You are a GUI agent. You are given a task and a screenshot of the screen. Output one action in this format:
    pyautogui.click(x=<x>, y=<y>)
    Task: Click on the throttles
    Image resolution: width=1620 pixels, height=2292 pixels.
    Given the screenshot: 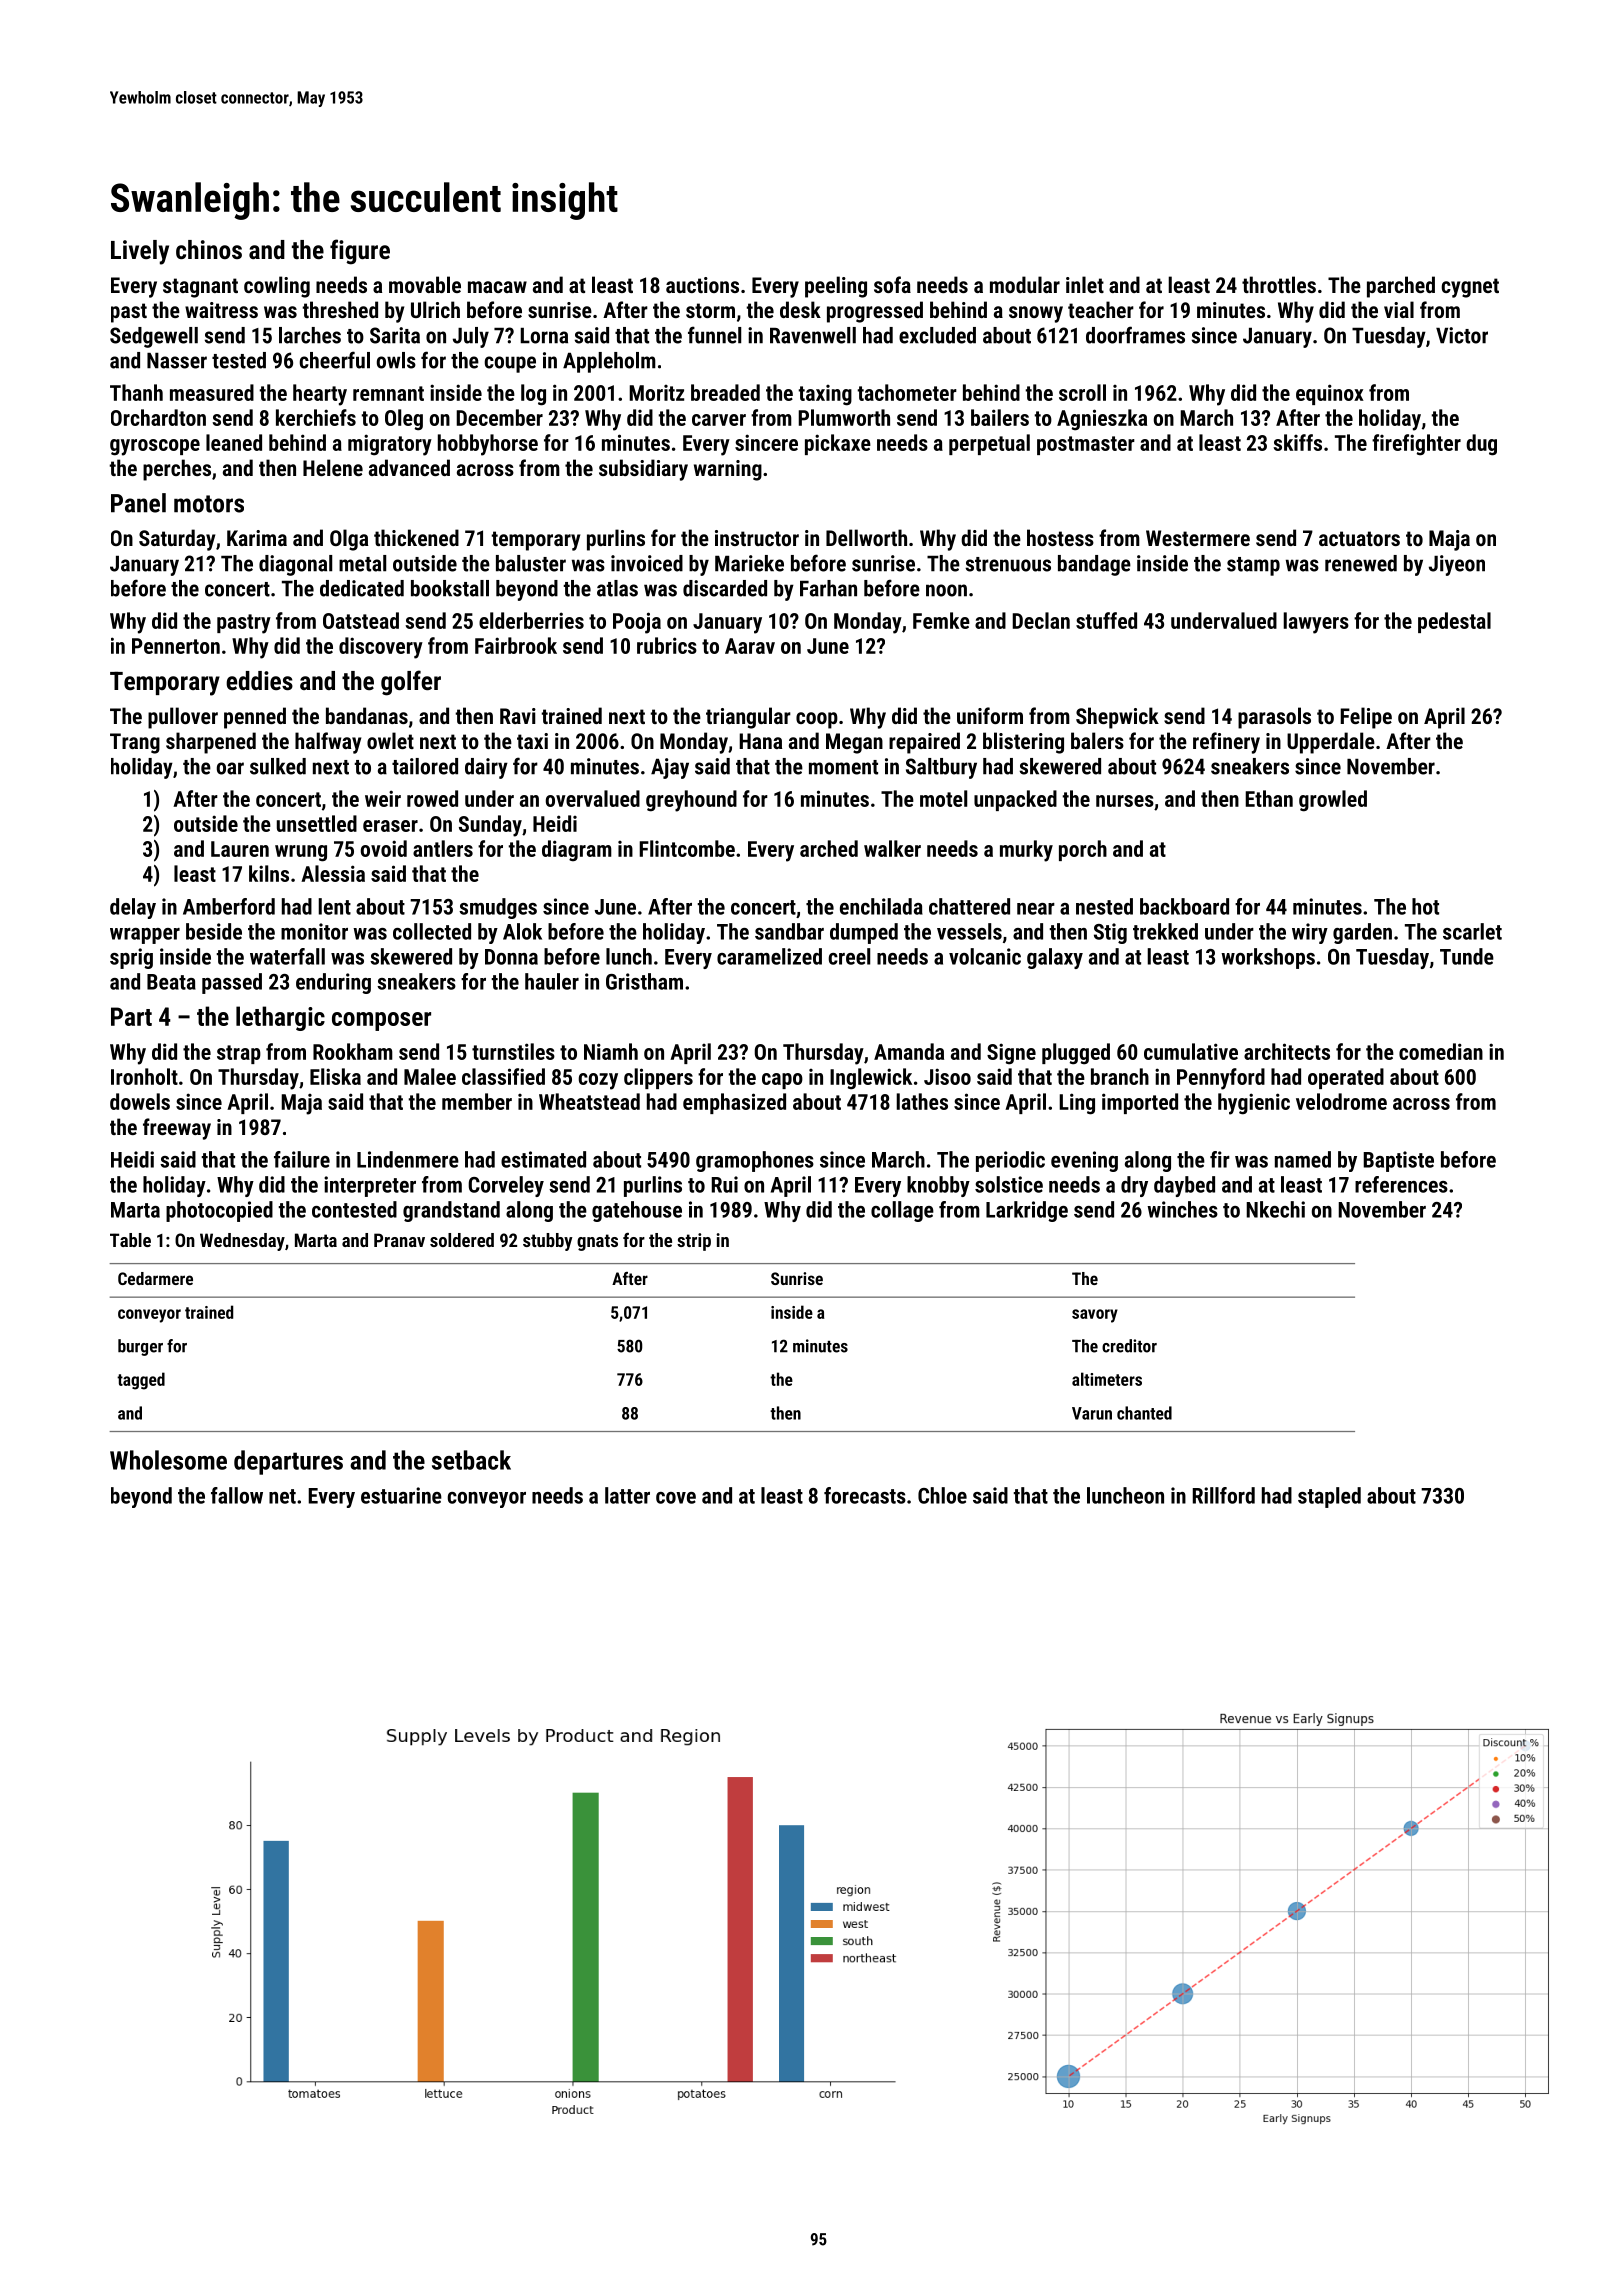 What is the action you would take?
    pyautogui.click(x=1279, y=284)
